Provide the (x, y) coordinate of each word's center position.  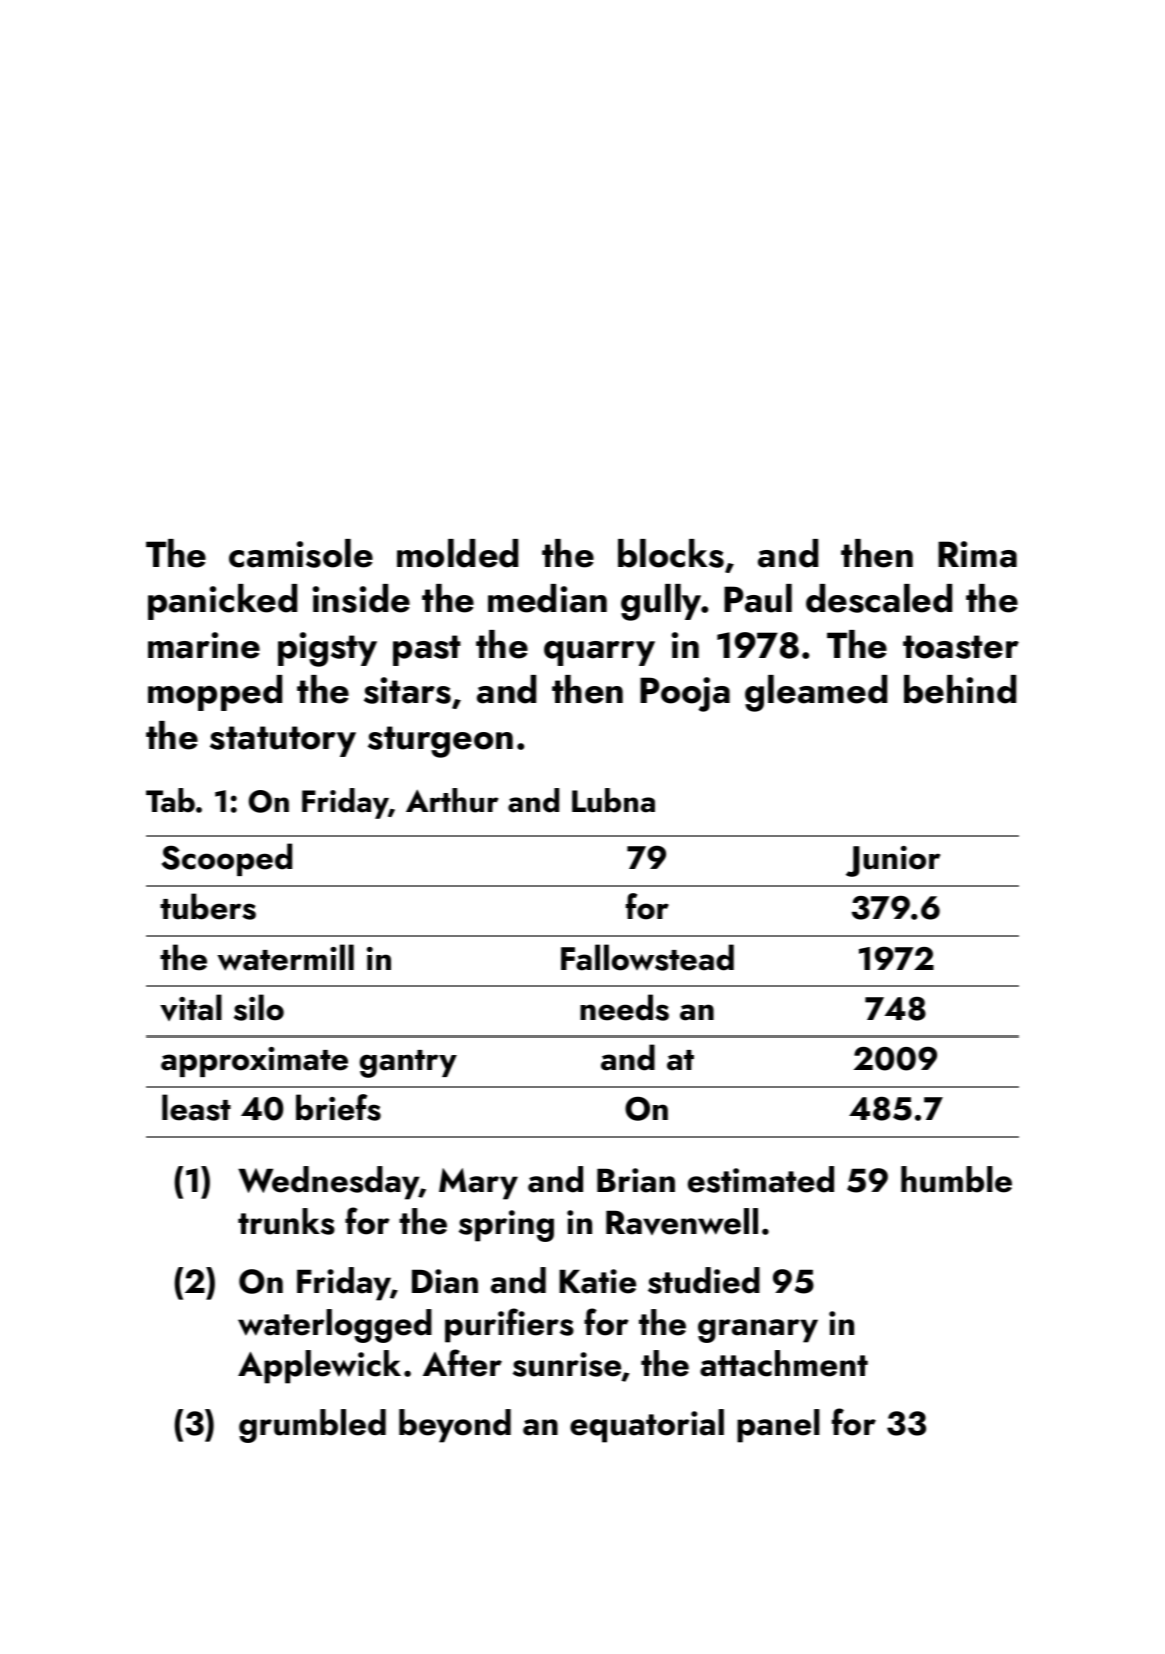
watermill (286, 957)
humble (956, 1179)
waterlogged (335, 1326)
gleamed (816, 693)
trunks (286, 1221)
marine (204, 645)
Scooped (227, 859)
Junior (893, 861)
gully (661, 602)
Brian (636, 1180)
